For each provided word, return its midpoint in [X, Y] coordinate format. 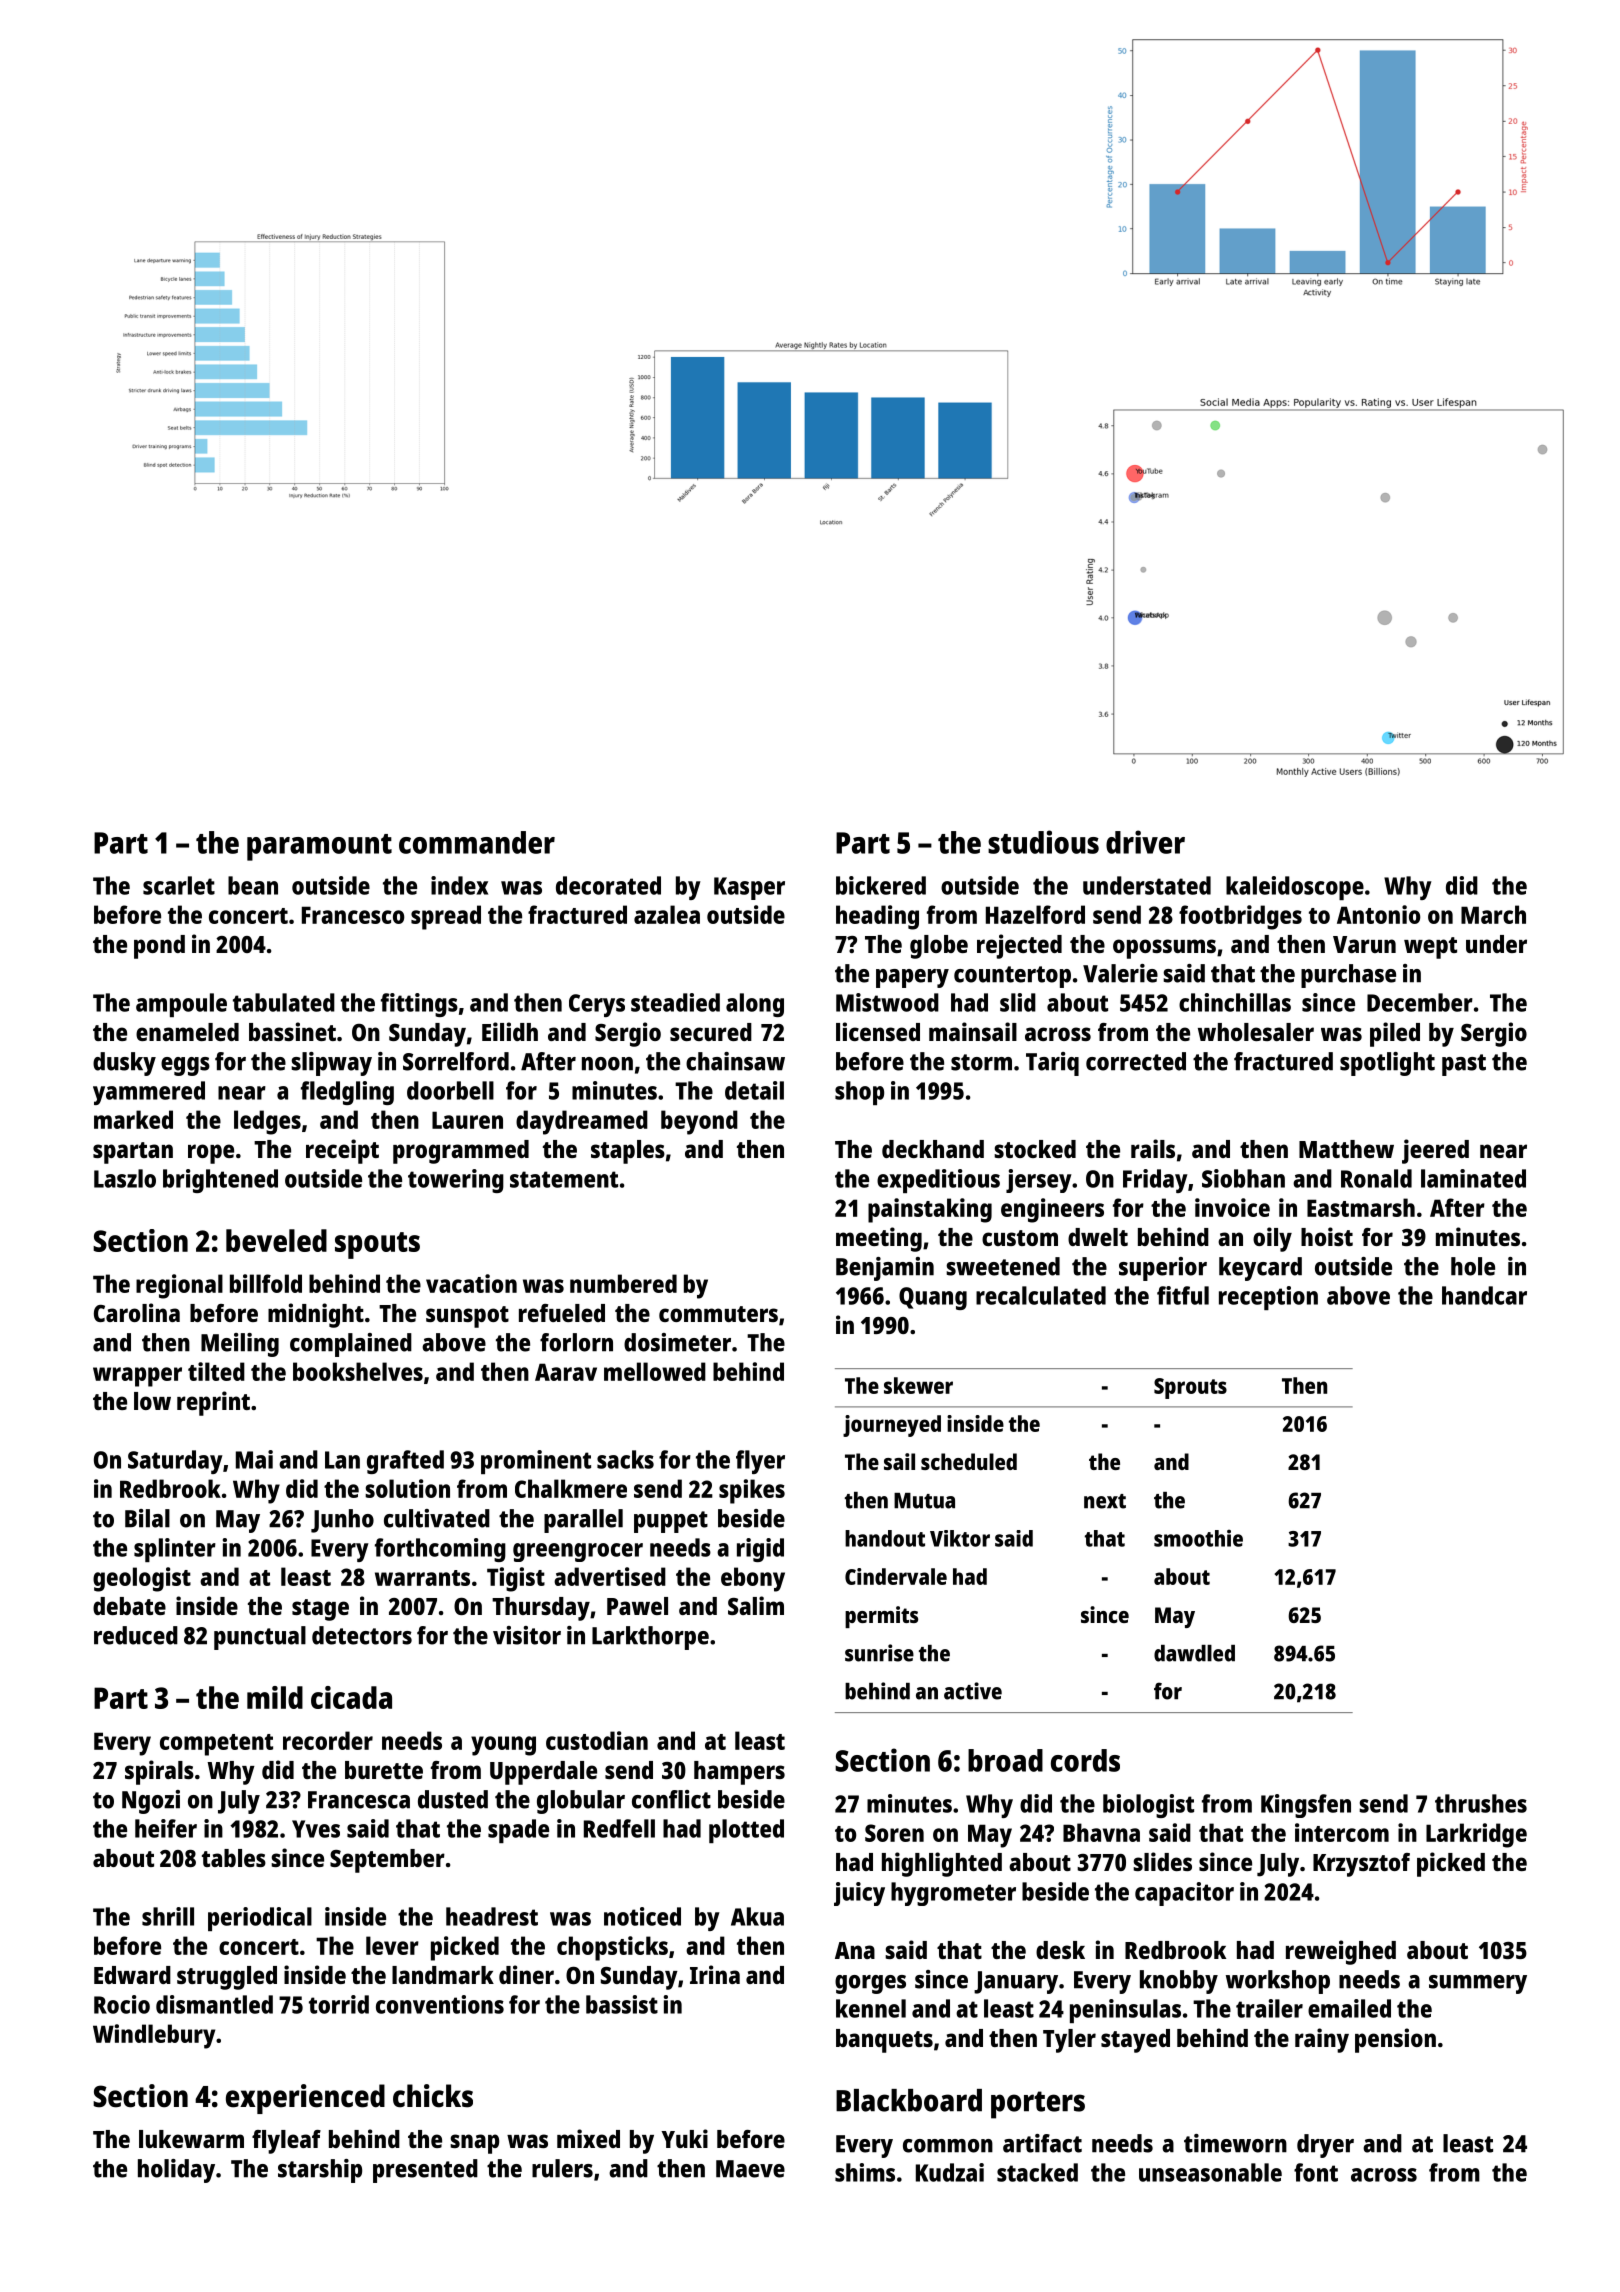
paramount [319, 847]
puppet [671, 1522]
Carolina [137, 1312]
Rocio [122, 2004]
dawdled [1194, 1653]
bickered [881, 885]
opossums [1164, 949]
